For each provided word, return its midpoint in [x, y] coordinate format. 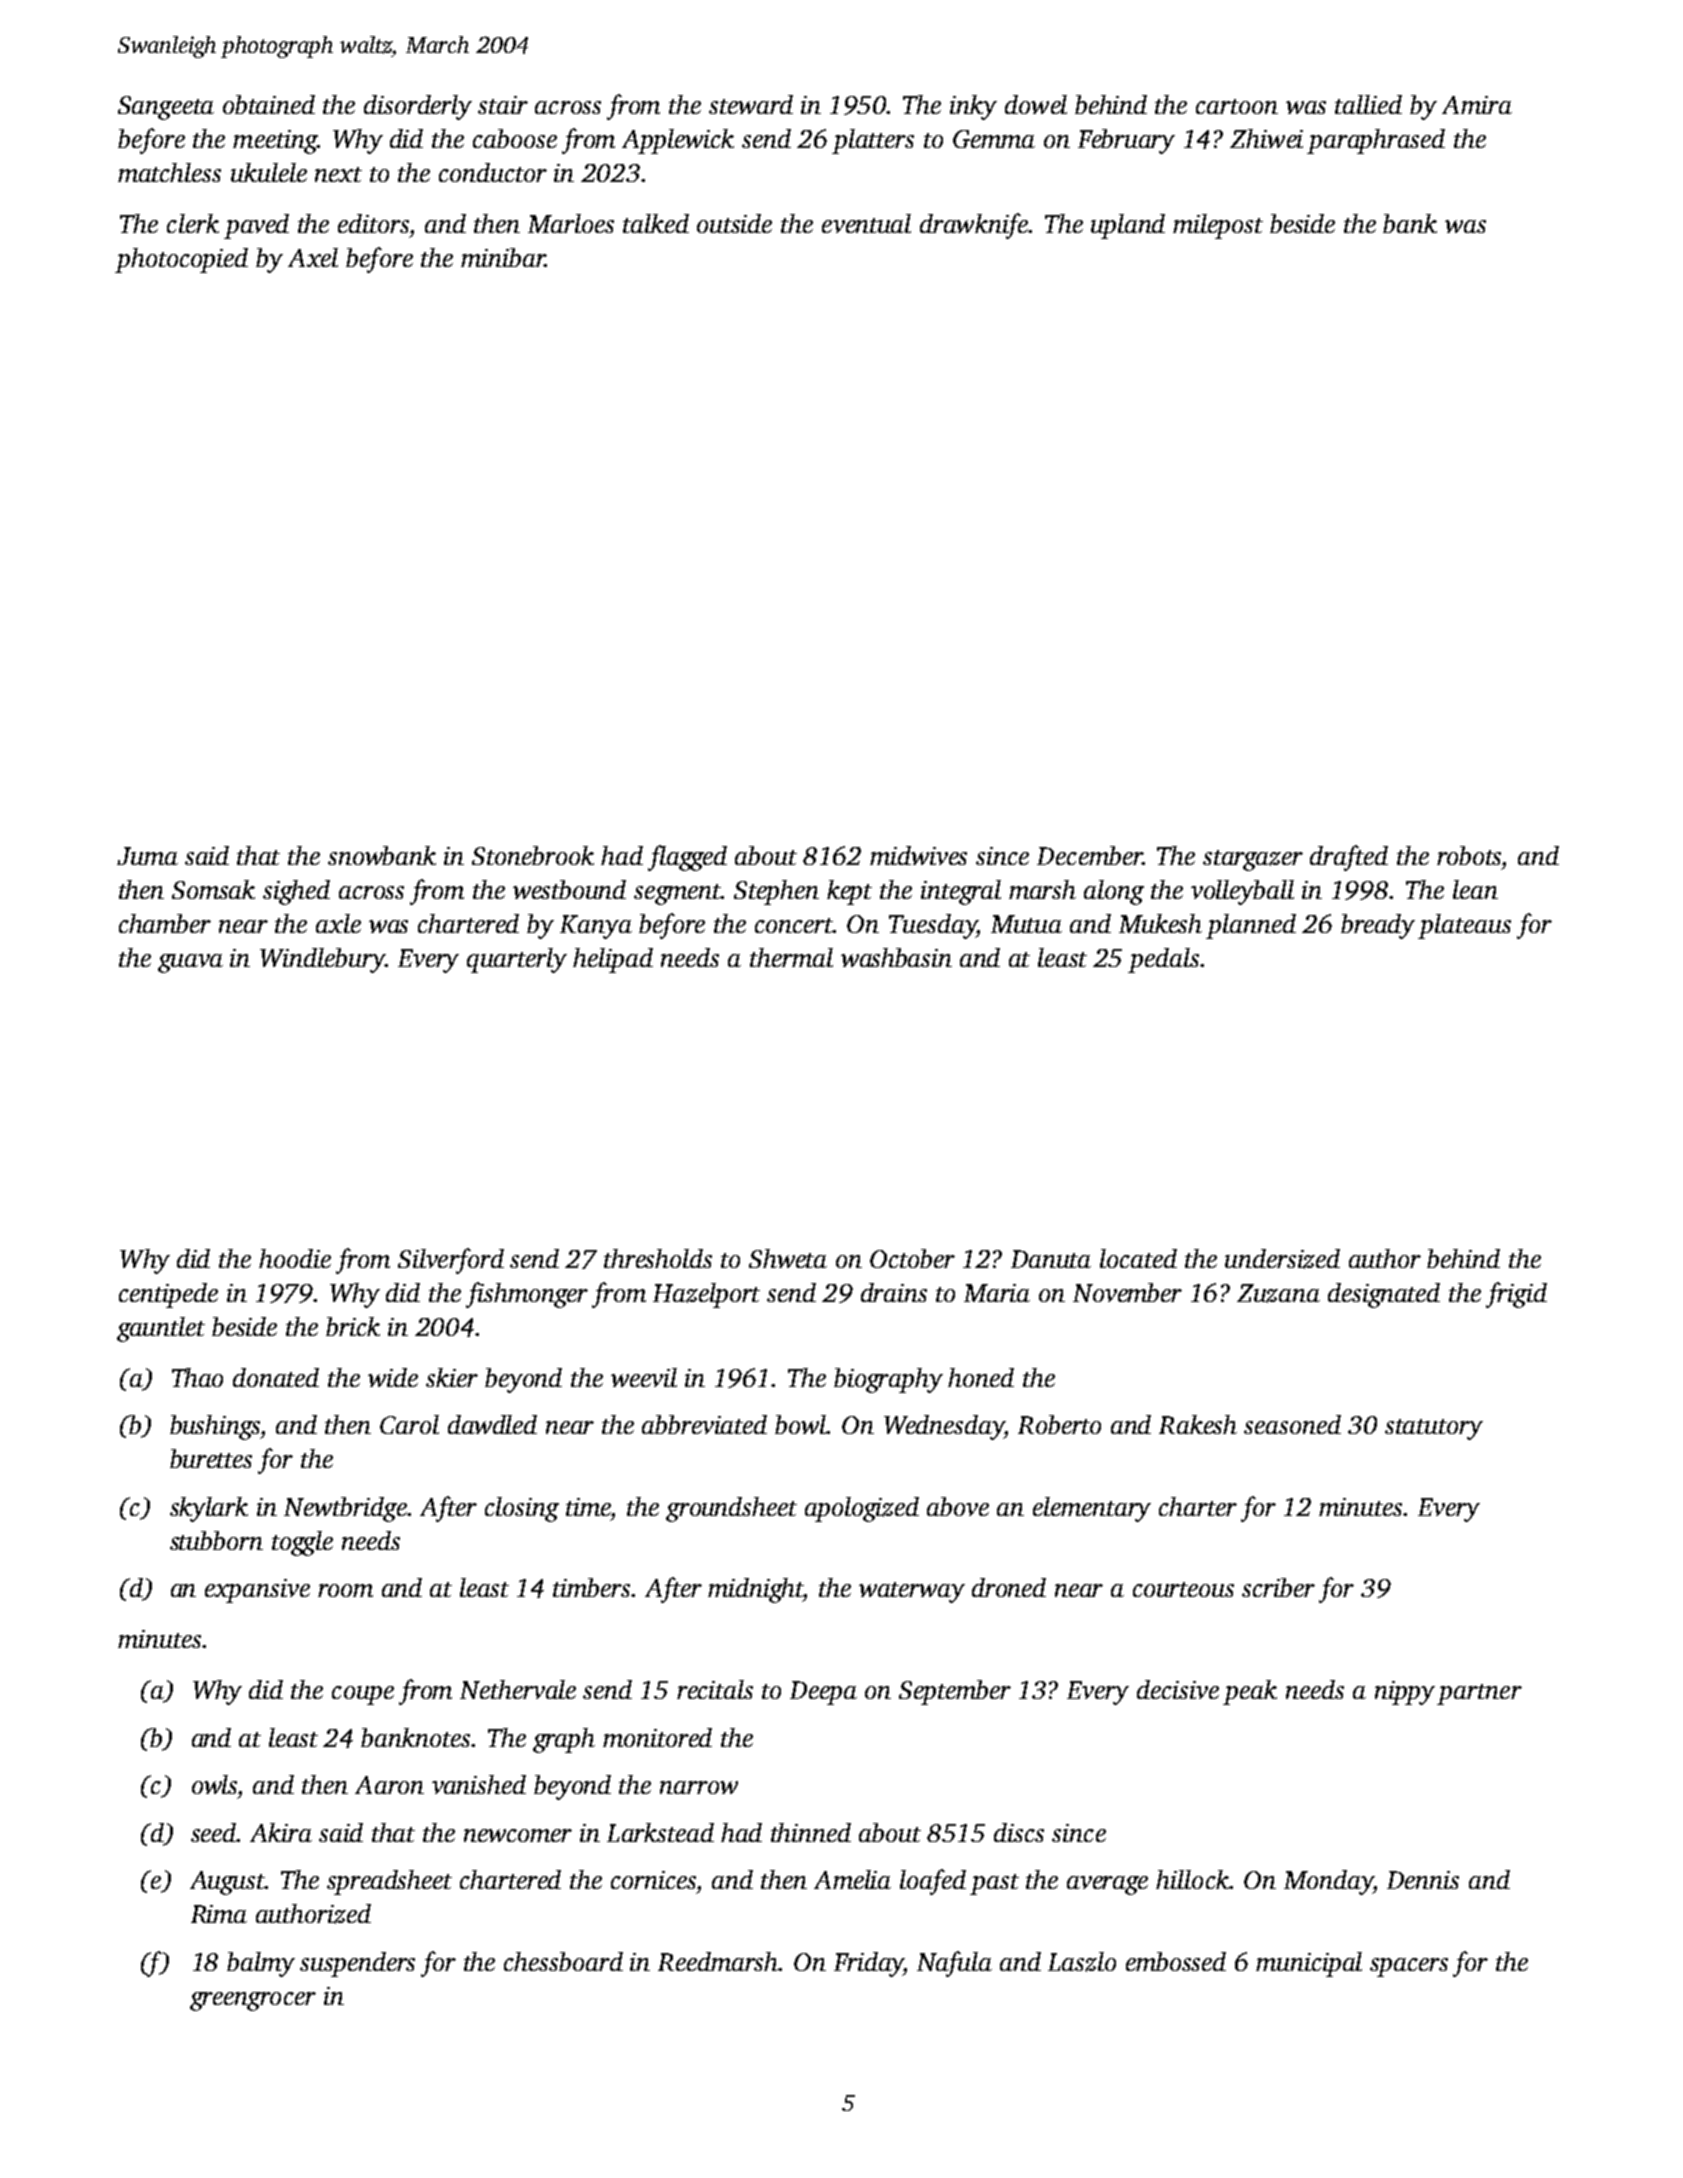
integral [961, 892]
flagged [687, 858]
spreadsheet [389, 1882]
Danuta [1051, 1259]
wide [393, 1377]
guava [190, 963]
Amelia [852, 1879]
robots [1469, 855]
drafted [1349, 858]
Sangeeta [166, 108]
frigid [1516, 1295]
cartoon [1237, 106]
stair [503, 105]
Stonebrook [533, 855]
